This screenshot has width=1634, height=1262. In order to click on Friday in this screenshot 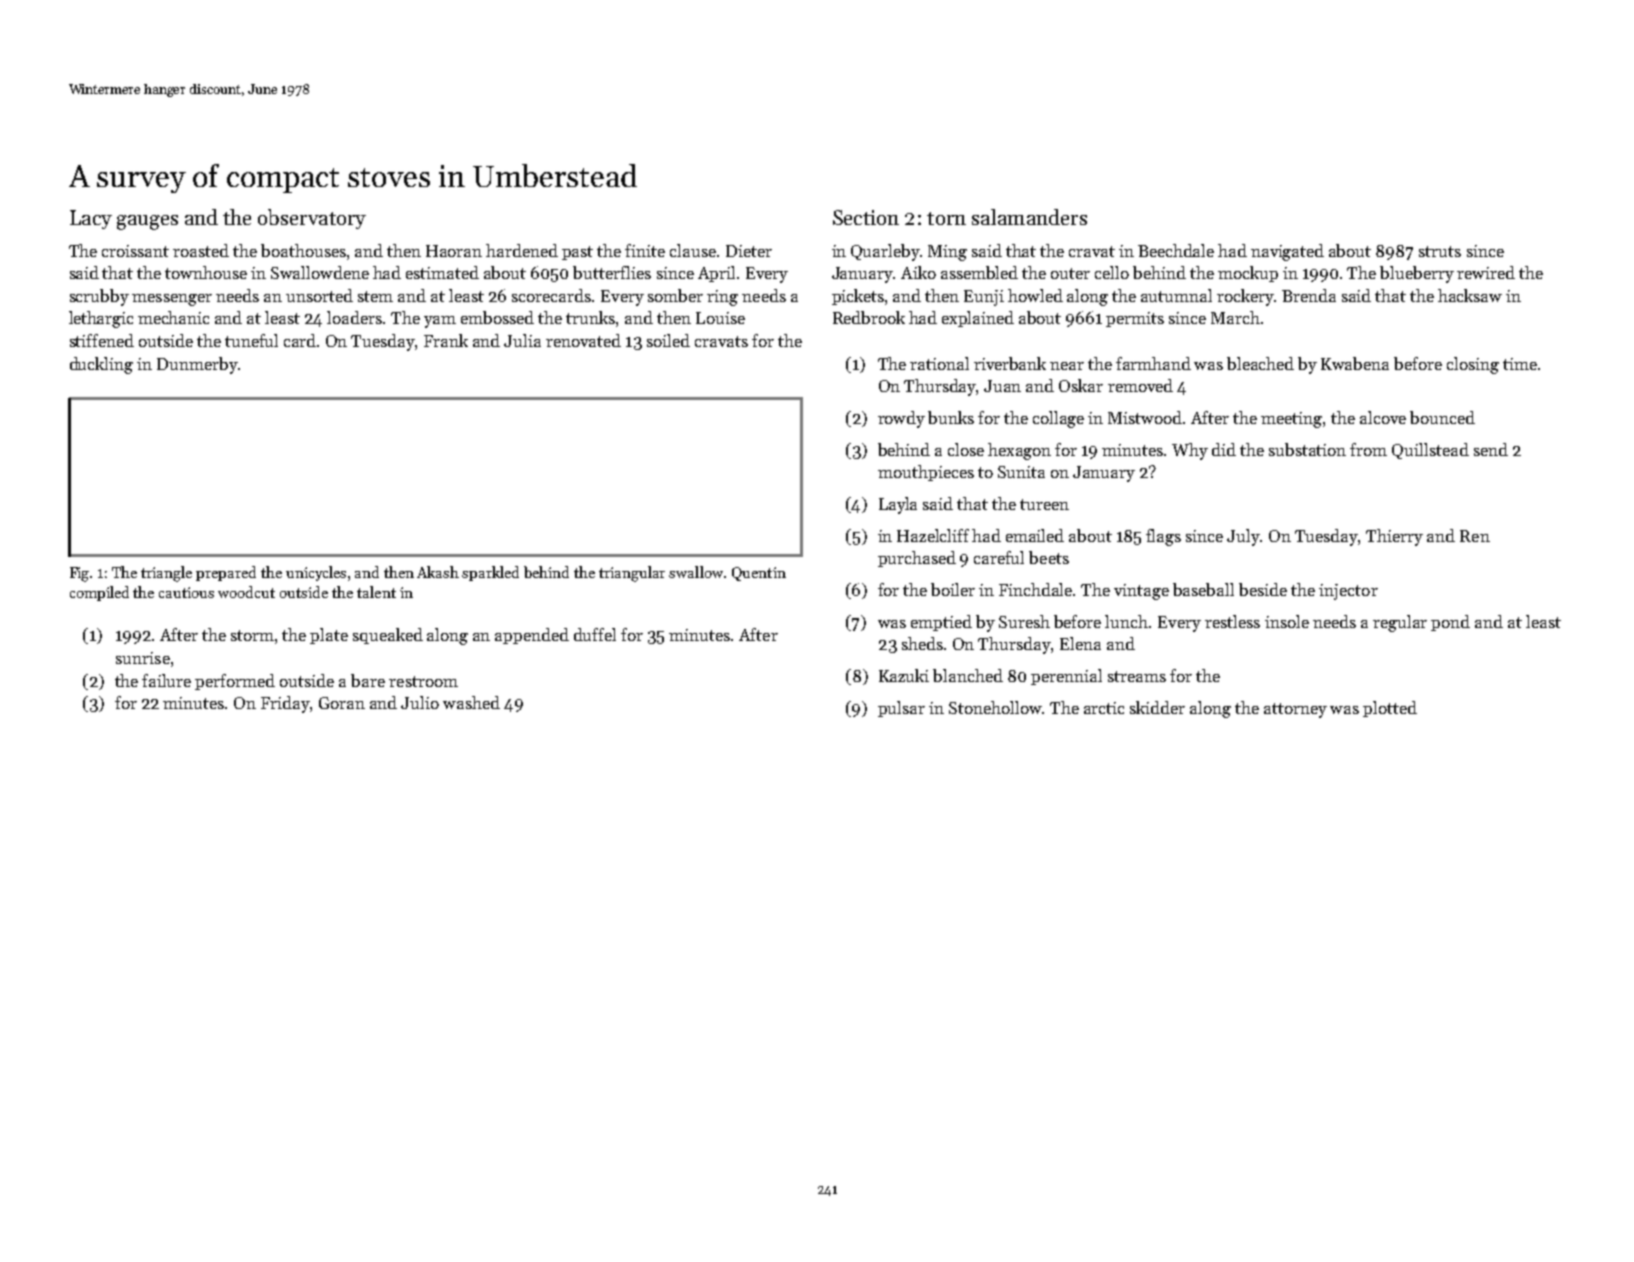, I will do `click(285, 704)`.
